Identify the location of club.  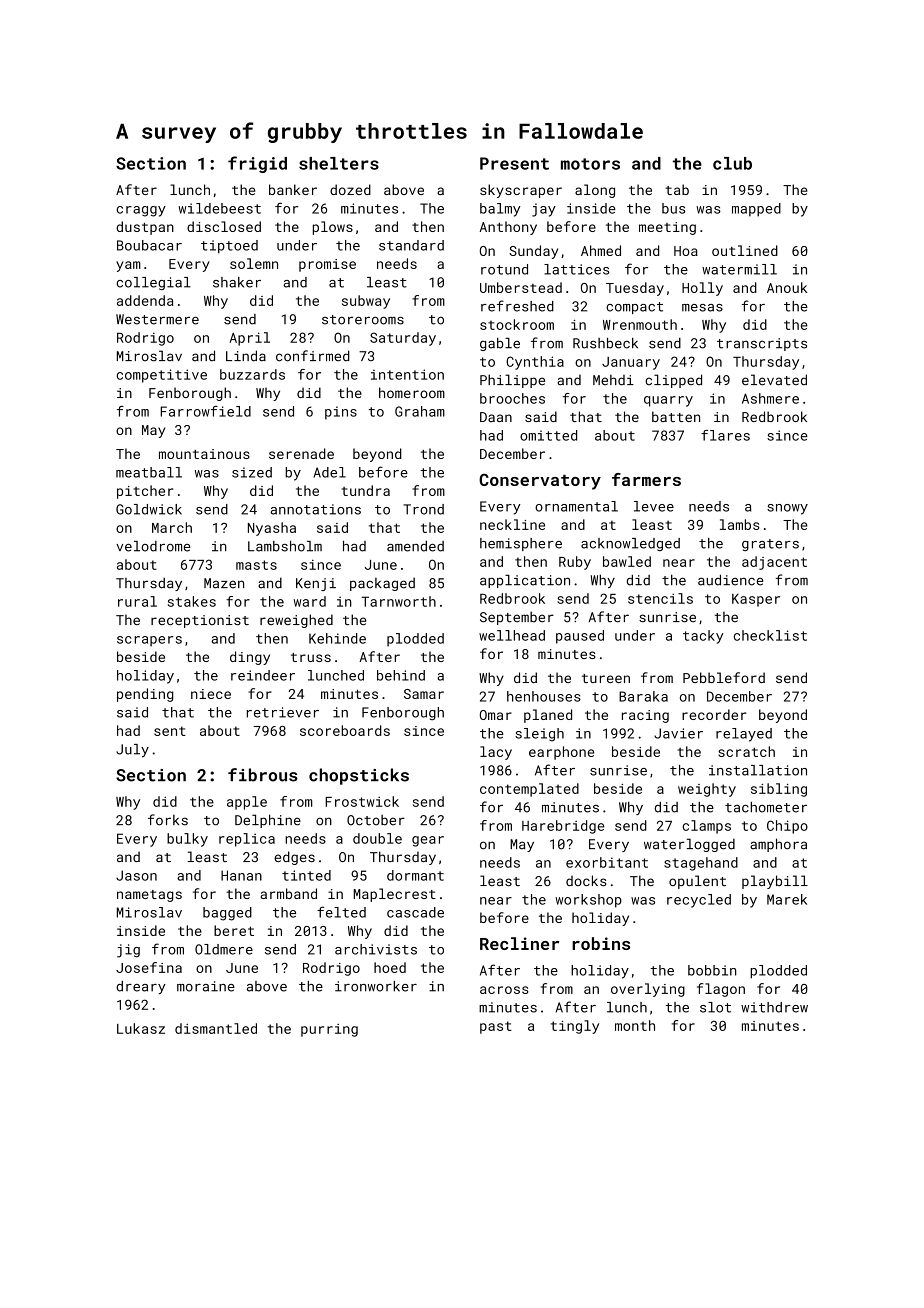
(732, 163).
